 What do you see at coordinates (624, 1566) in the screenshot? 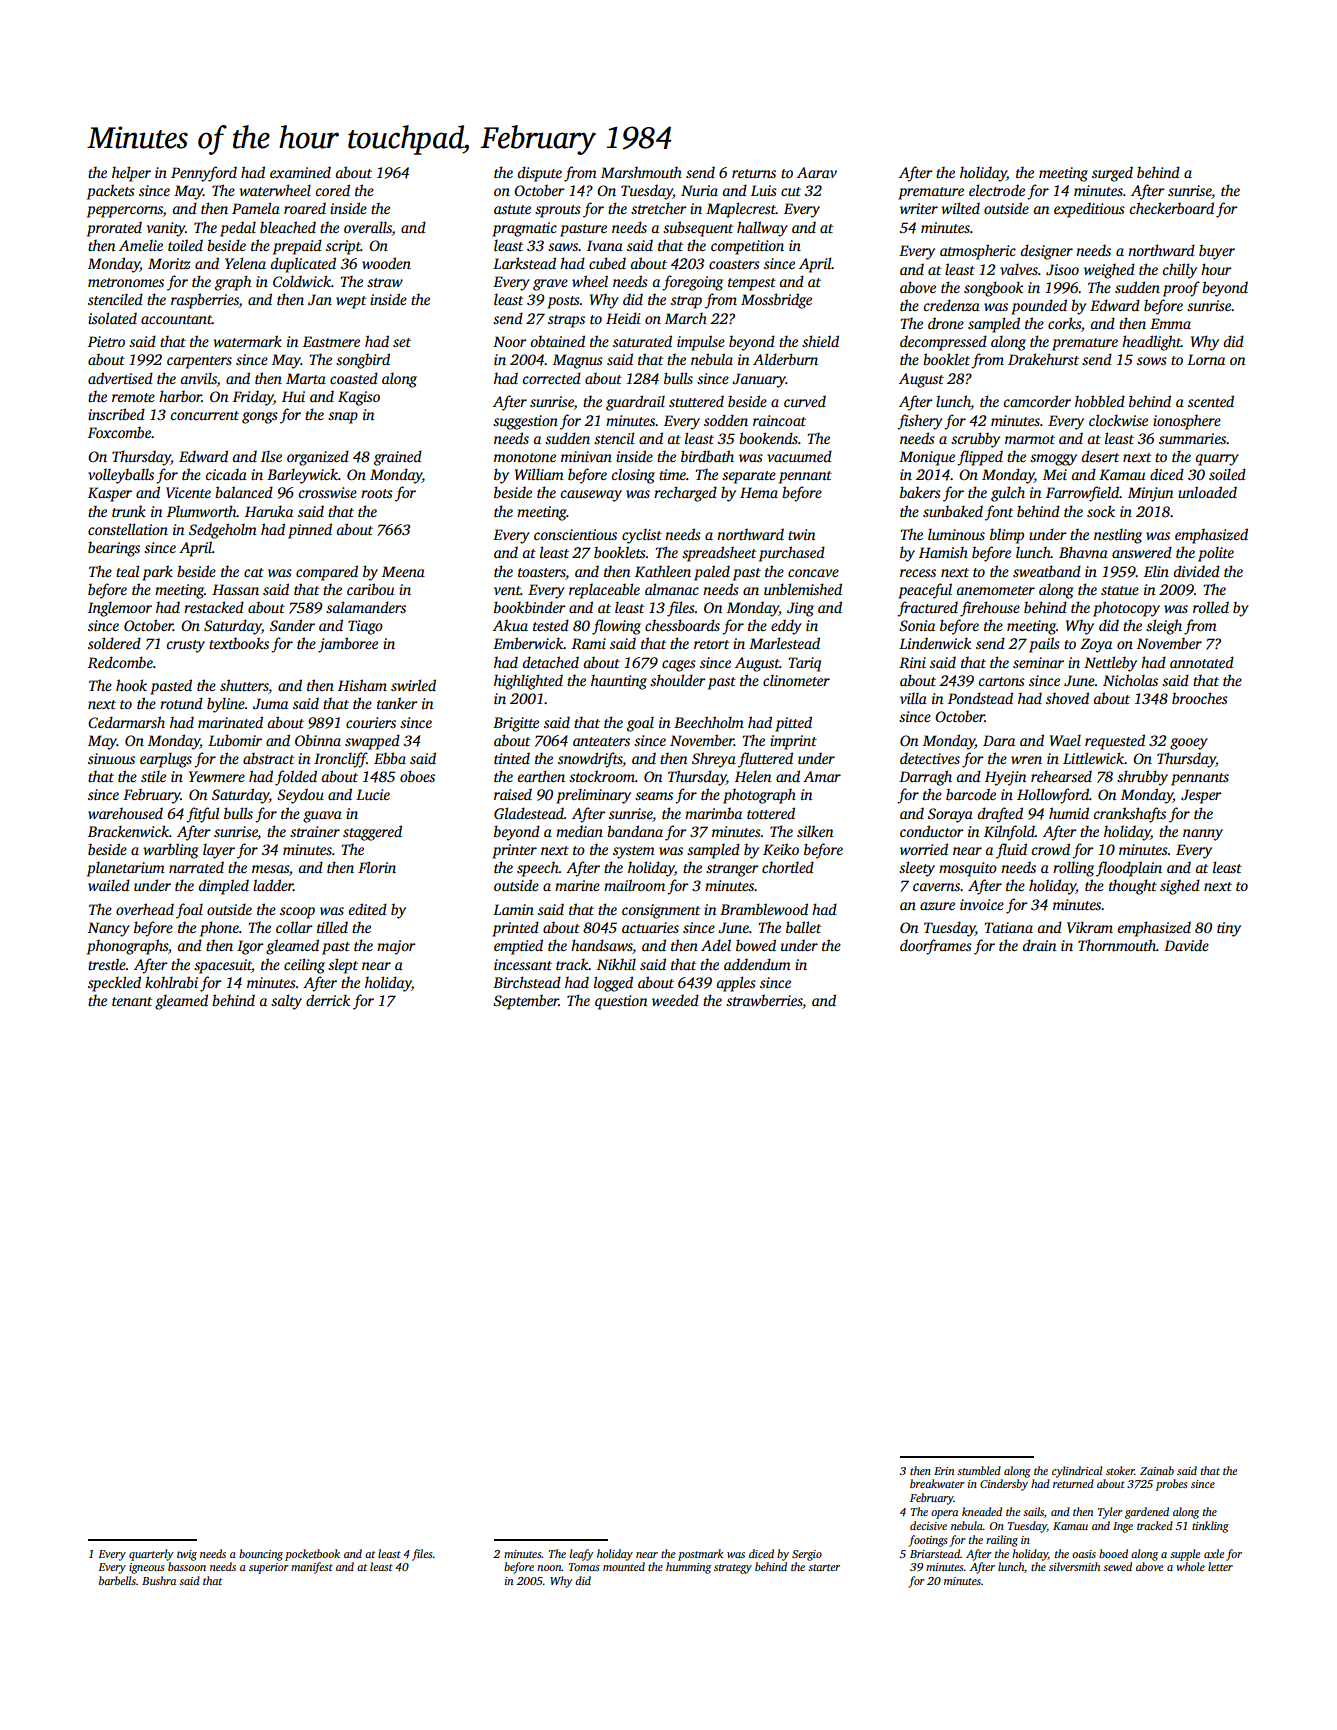
I see `mounted` at bounding box center [624, 1566].
